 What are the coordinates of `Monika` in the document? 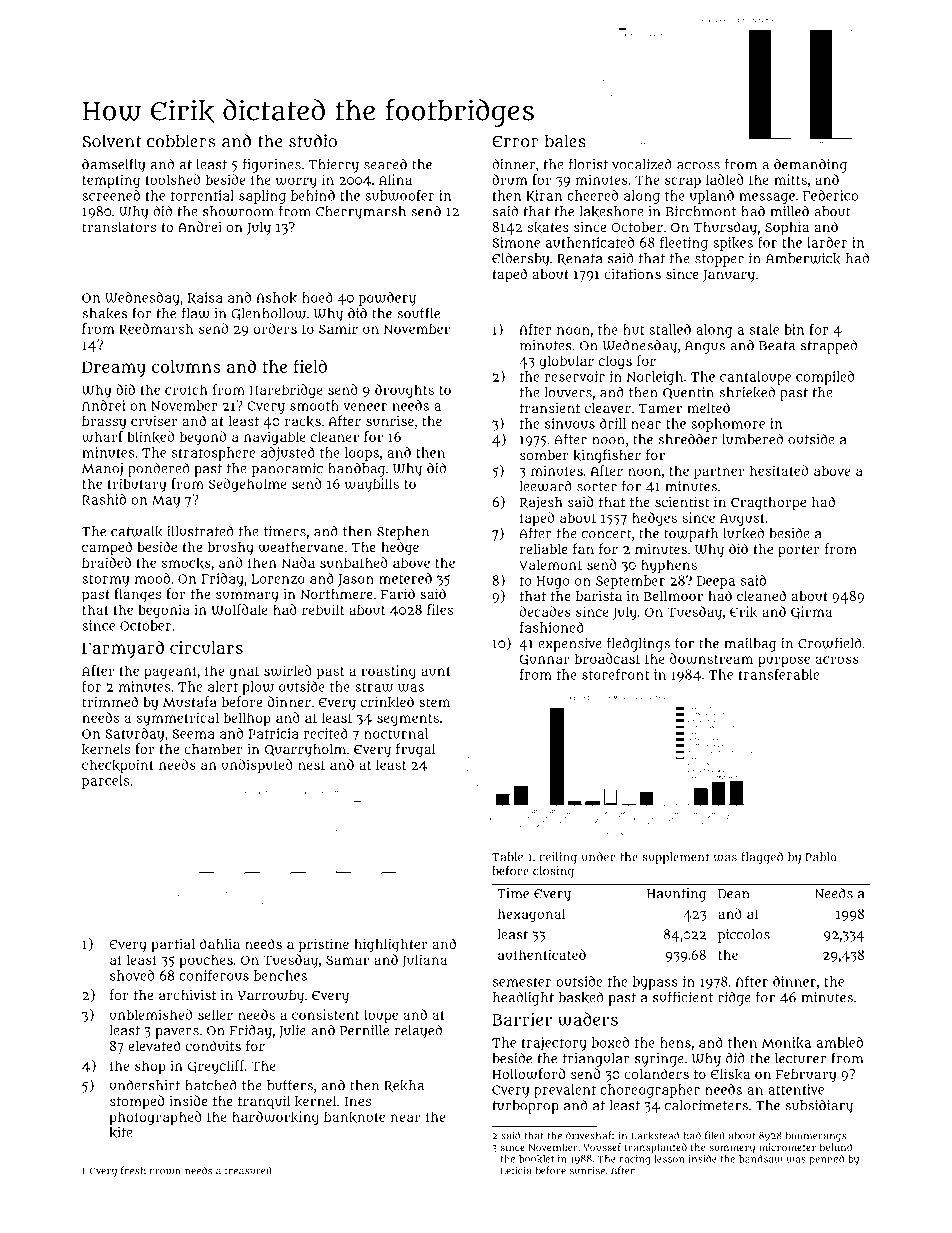 It's located at (786, 1043).
